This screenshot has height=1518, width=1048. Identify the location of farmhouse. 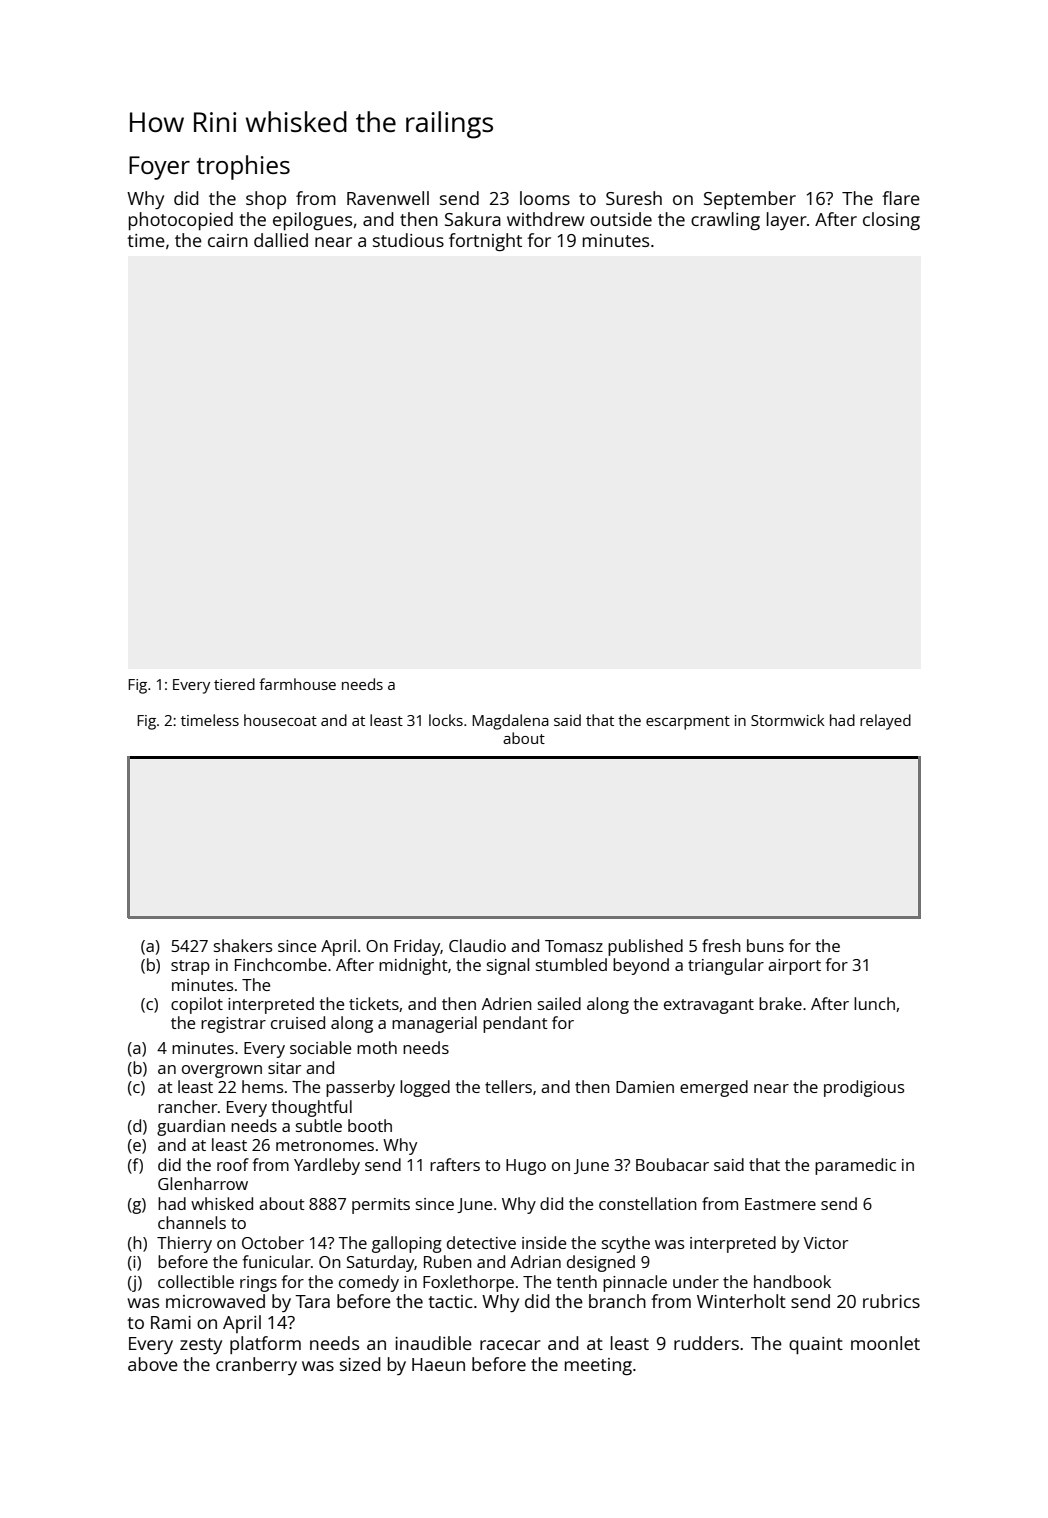
(297, 684).
